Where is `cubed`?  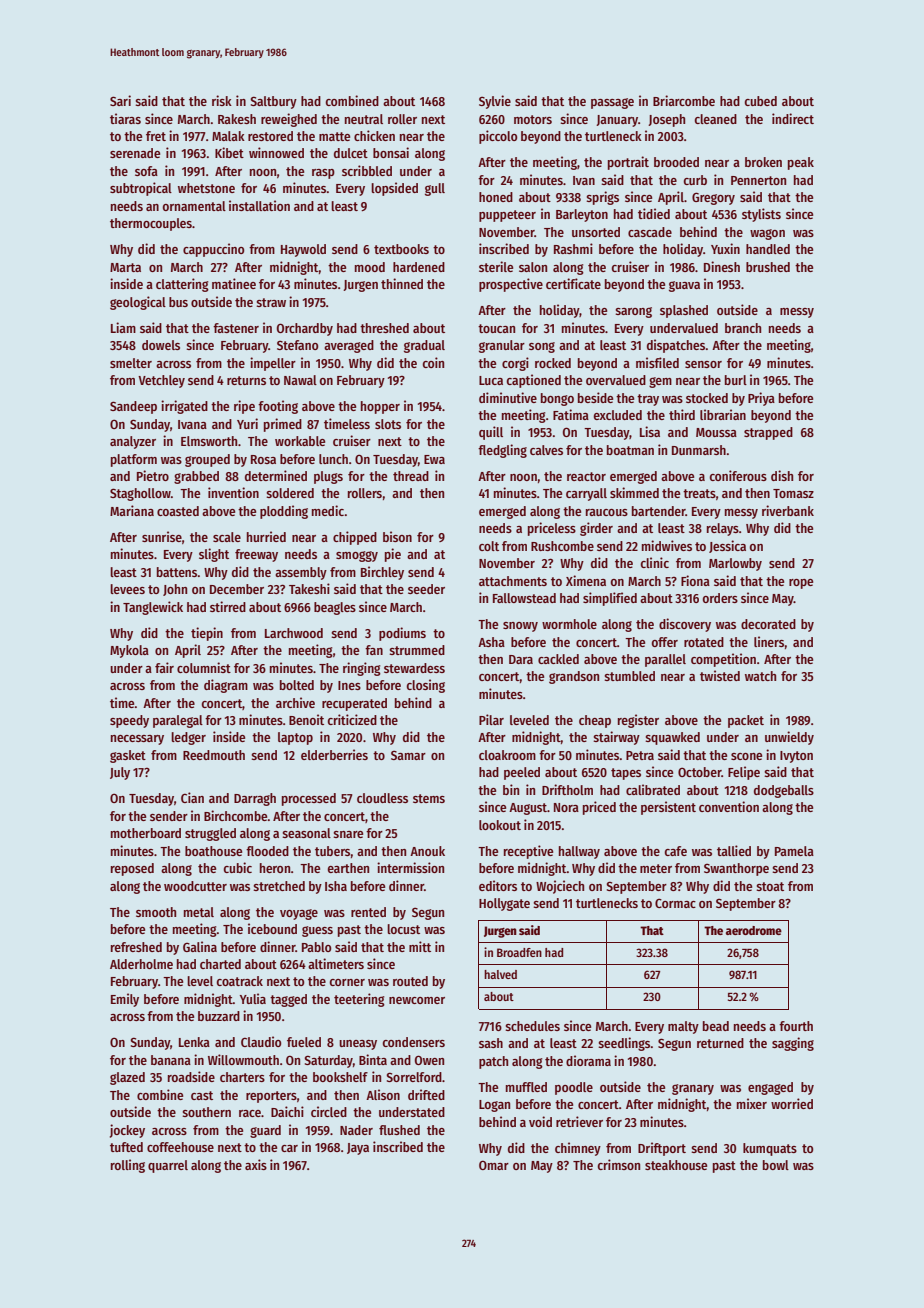
cubed is located at coordinates (761, 101).
